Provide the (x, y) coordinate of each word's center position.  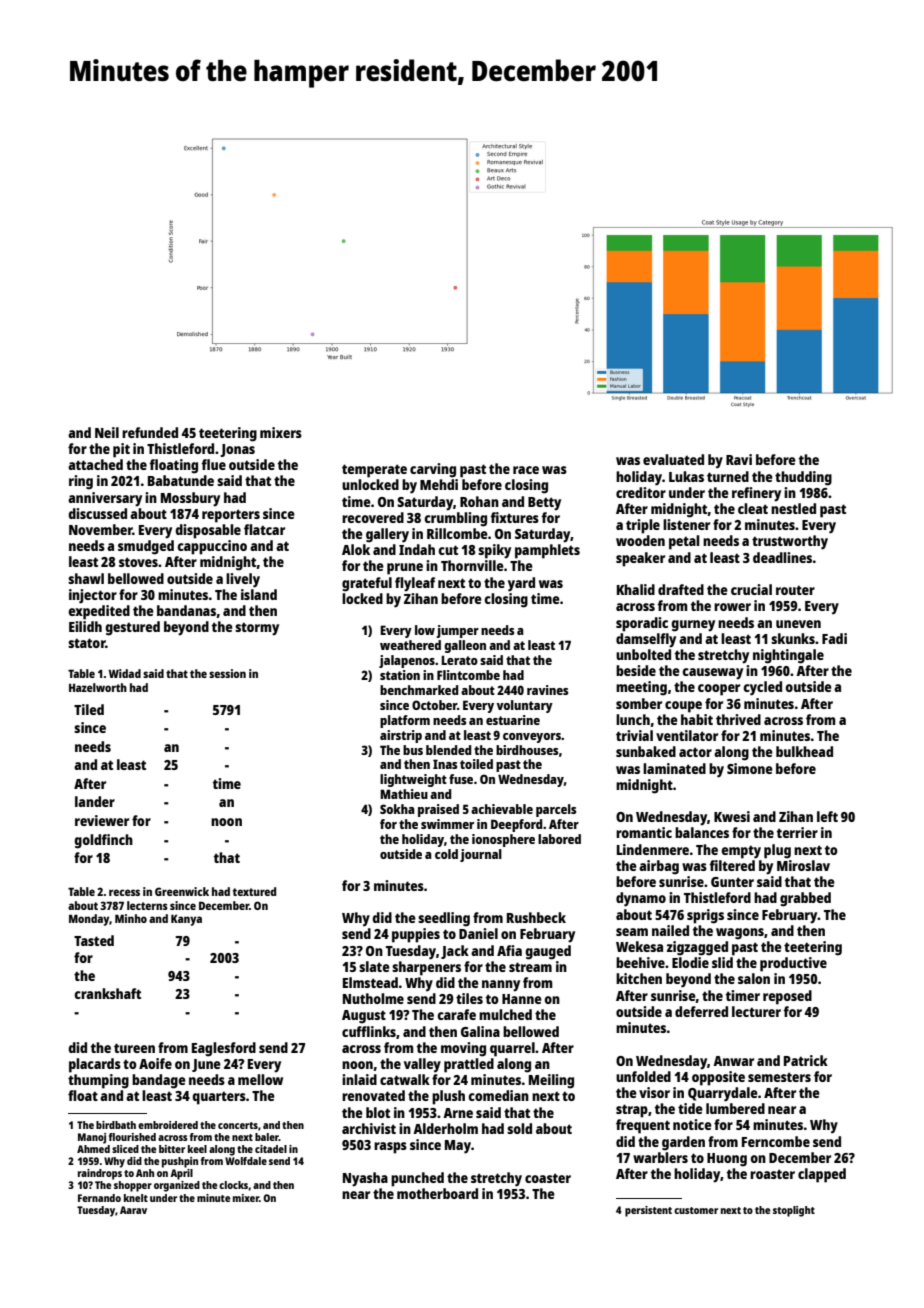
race (526, 470)
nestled (793, 508)
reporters (231, 516)
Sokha (397, 809)
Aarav (133, 1210)
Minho (131, 918)
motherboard (437, 1193)
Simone (750, 768)
